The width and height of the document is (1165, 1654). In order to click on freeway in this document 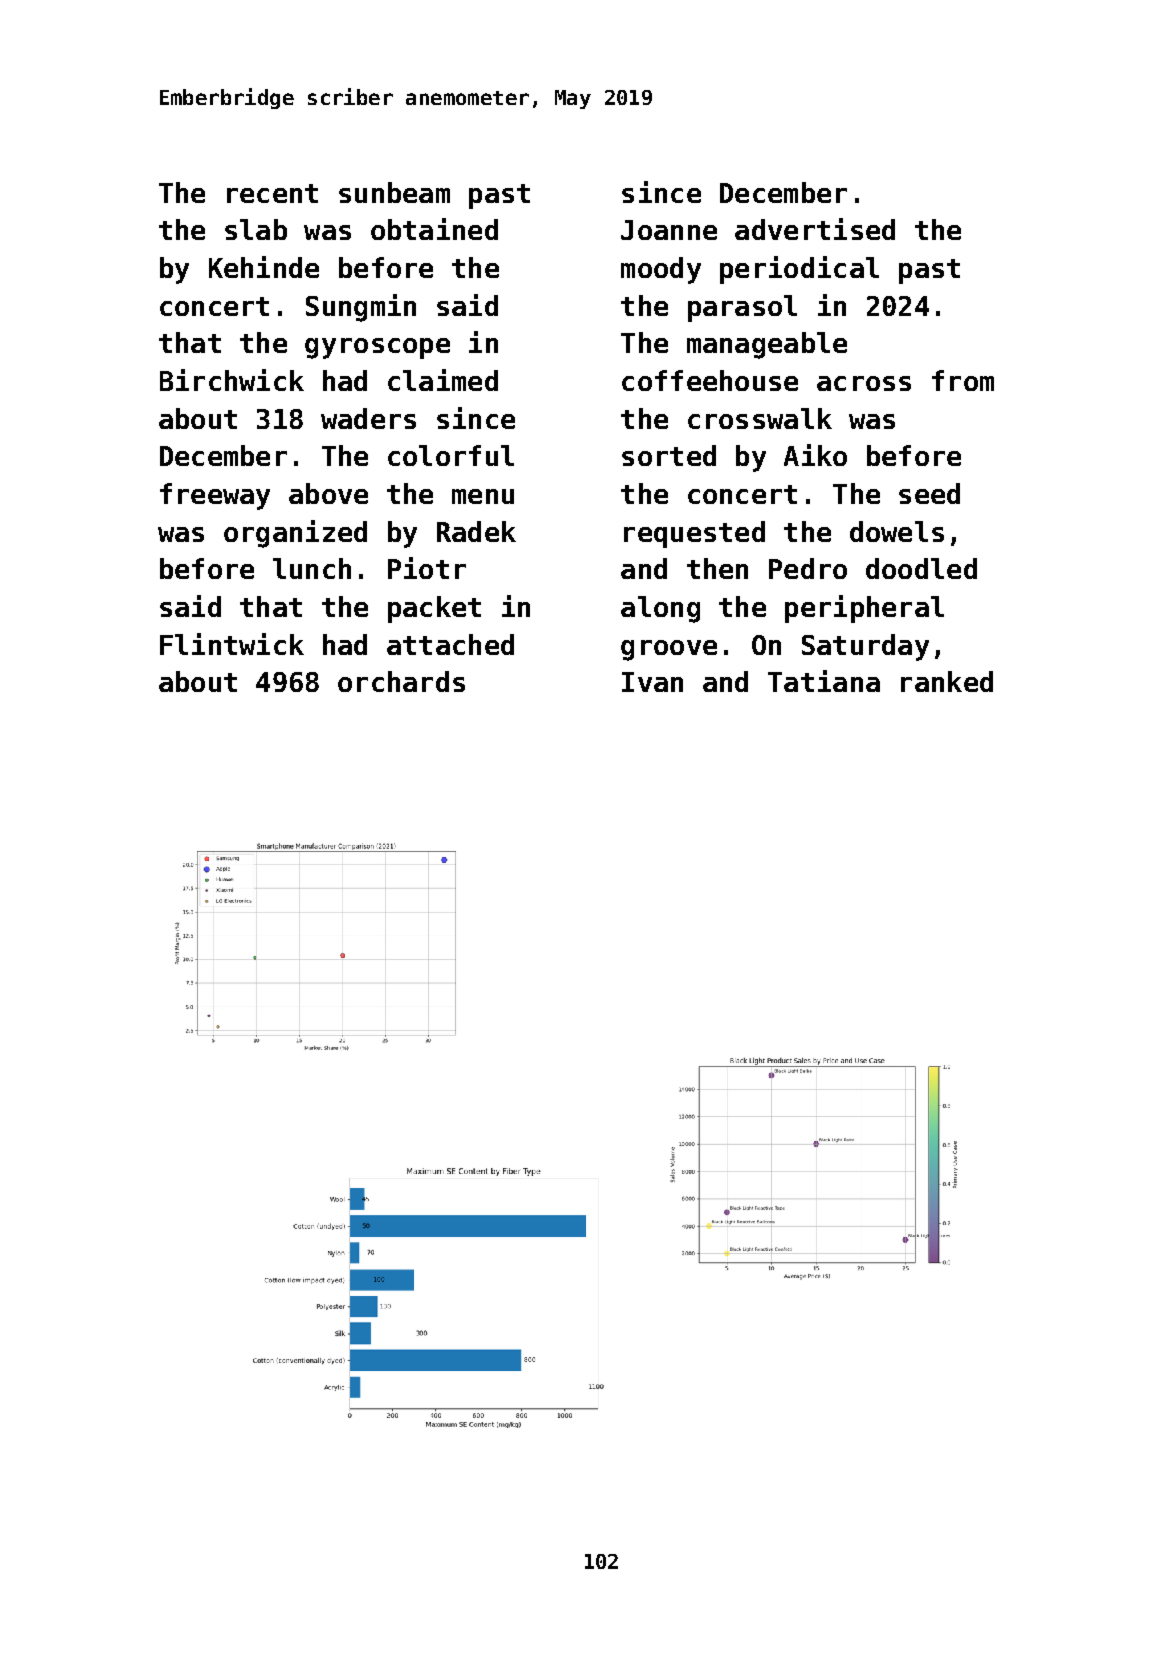, I will do `click(215, 496)`.
